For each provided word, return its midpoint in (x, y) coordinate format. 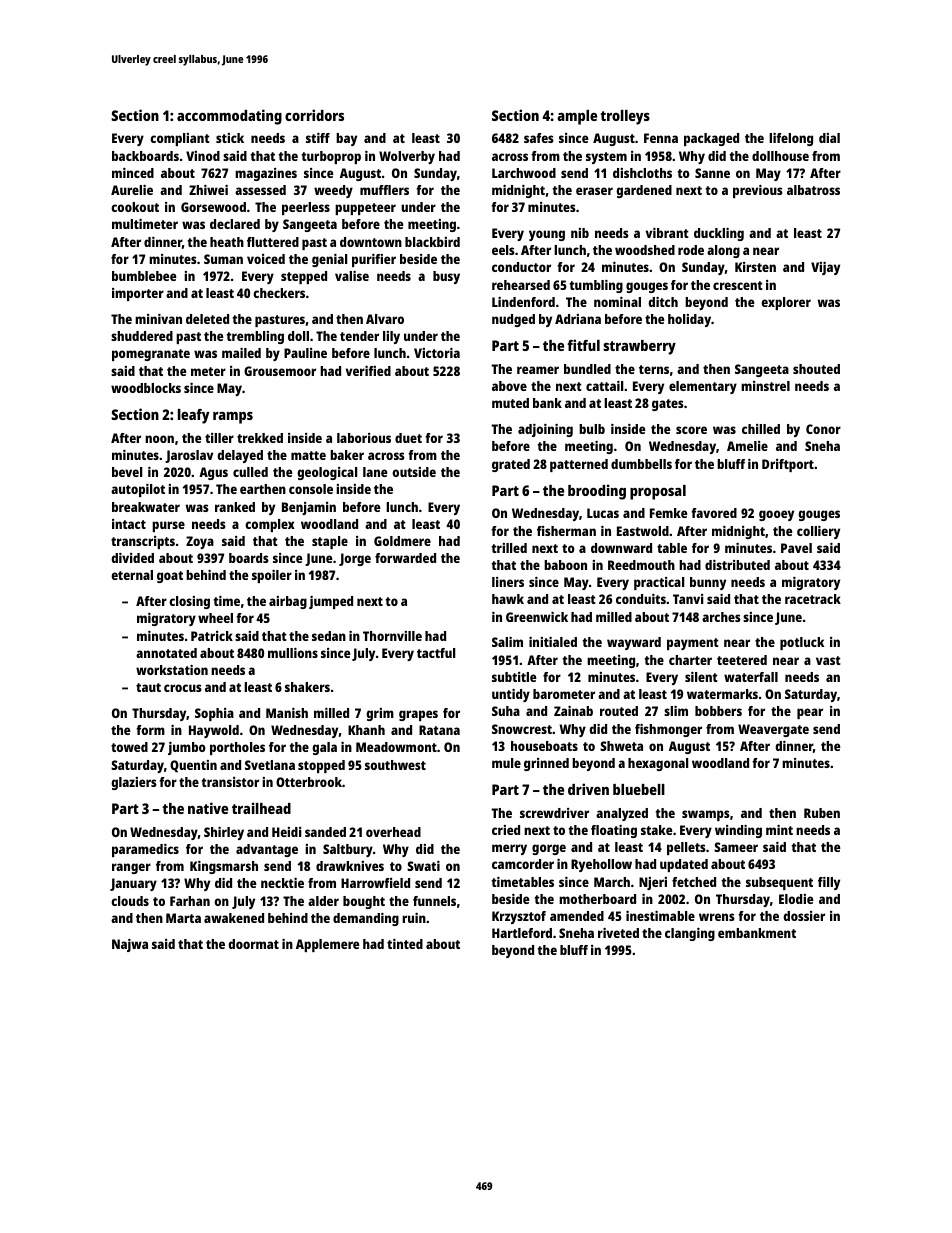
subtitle (514, 677)
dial (829, 138)
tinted (405, 944)
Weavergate (773, 730)
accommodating (229, 117)
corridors (314, 115)
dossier (804, 916)
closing (189, 602)
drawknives (350, 866)
